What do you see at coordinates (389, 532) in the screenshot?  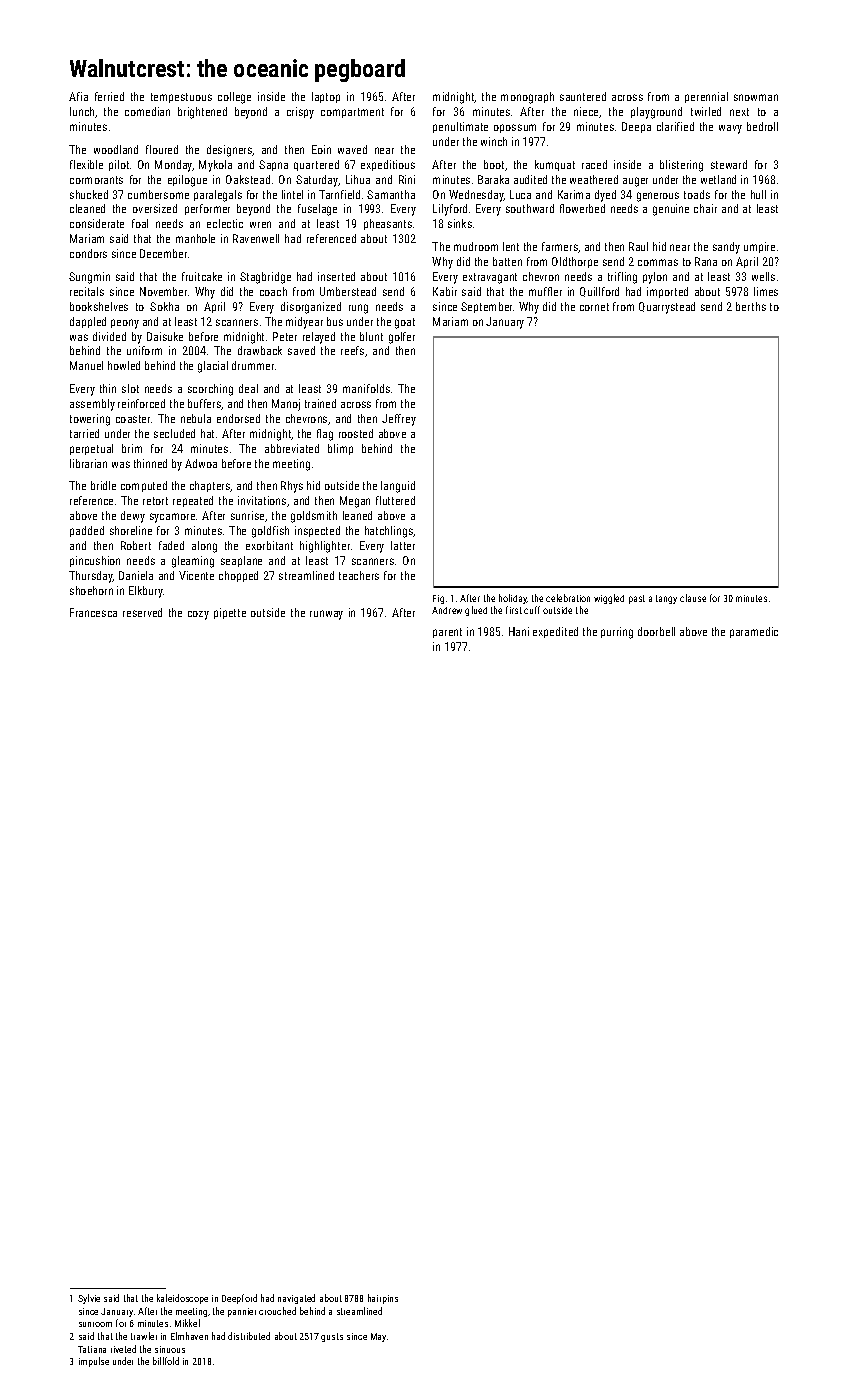 I see `hatchlings` at bounding box center [389, 532].
